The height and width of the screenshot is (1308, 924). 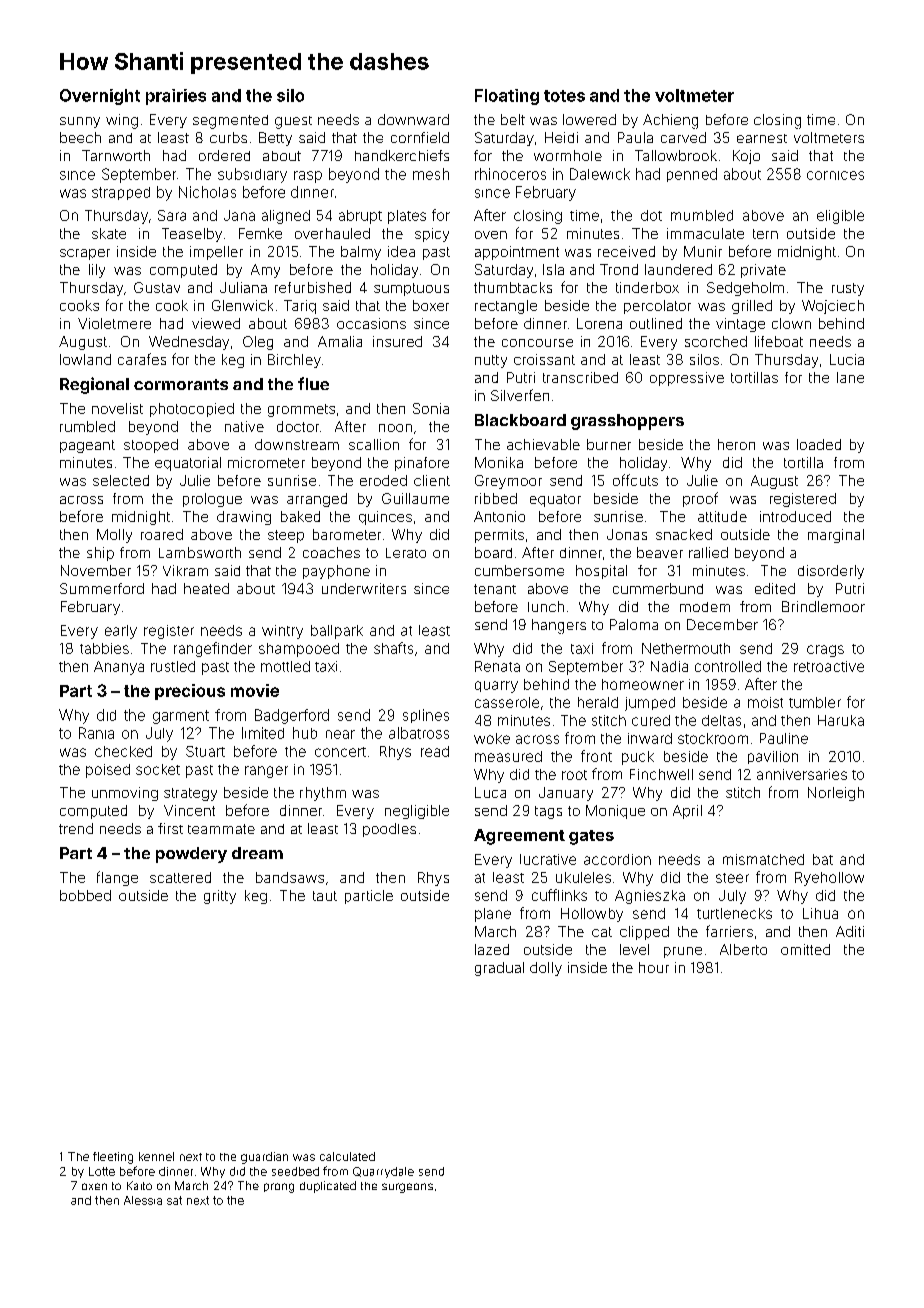 What do you see at coordinates (762, 138) in the screenshot?
I see `earnest` at bounding box center [762, 138].
